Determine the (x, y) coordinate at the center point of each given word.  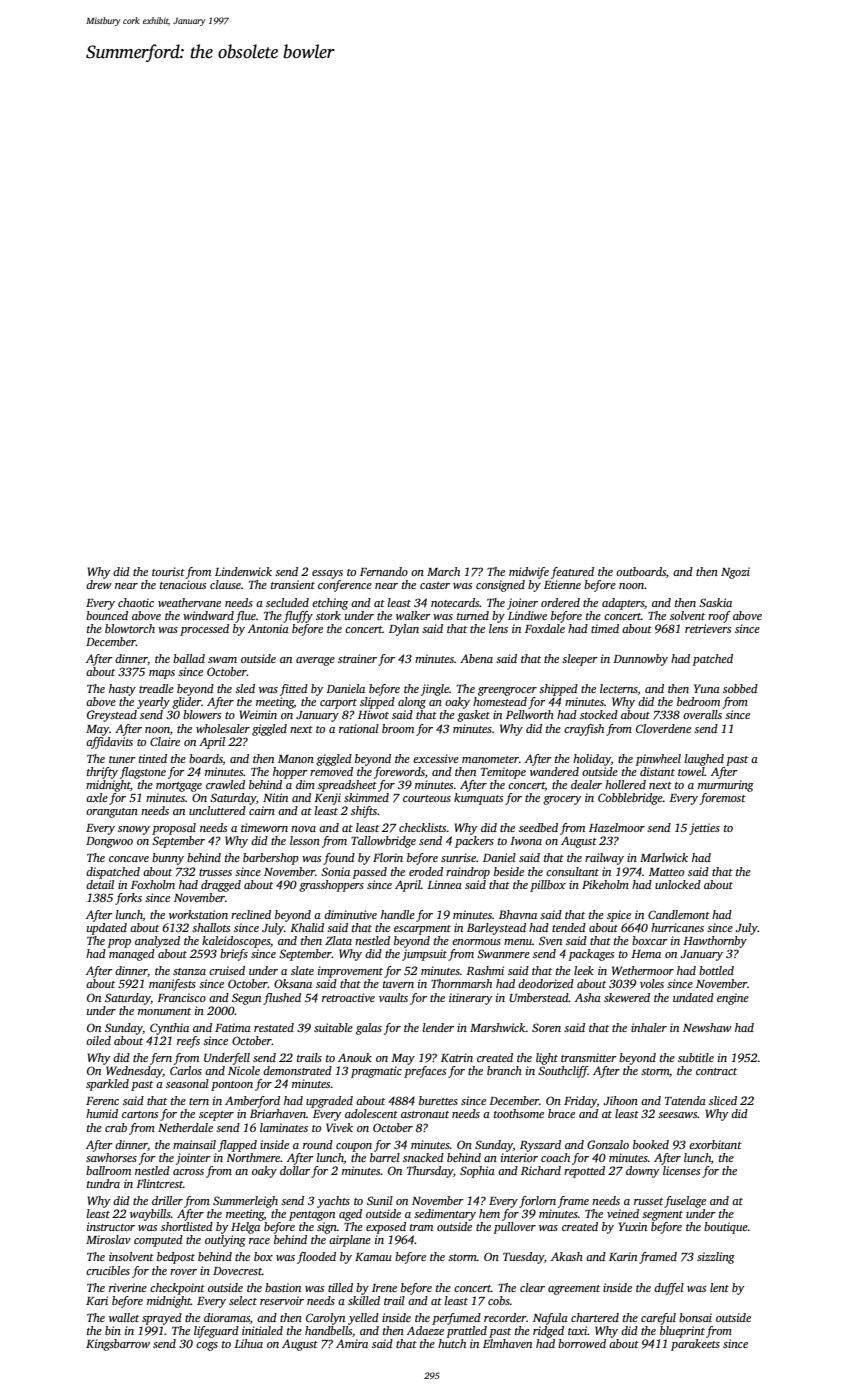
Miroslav (108, 1239)
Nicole (244, 1070)
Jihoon (620, 1100)
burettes (438, 1100)
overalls (702, 714)
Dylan (404, 630)
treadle (156, 688)
